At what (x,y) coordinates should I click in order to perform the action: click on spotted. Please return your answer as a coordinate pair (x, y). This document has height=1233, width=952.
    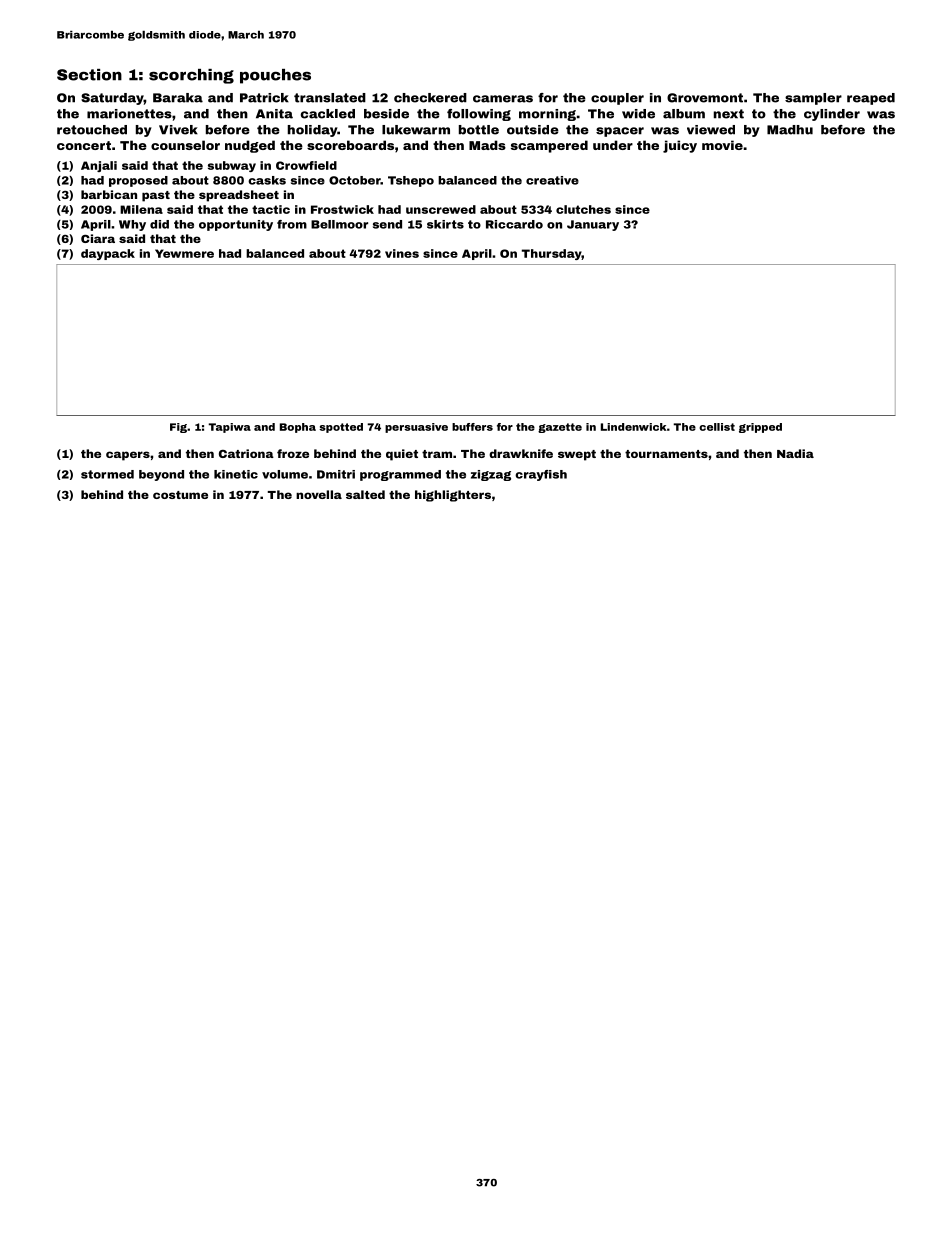
    Looking at the image, I should click on (341, 428).
